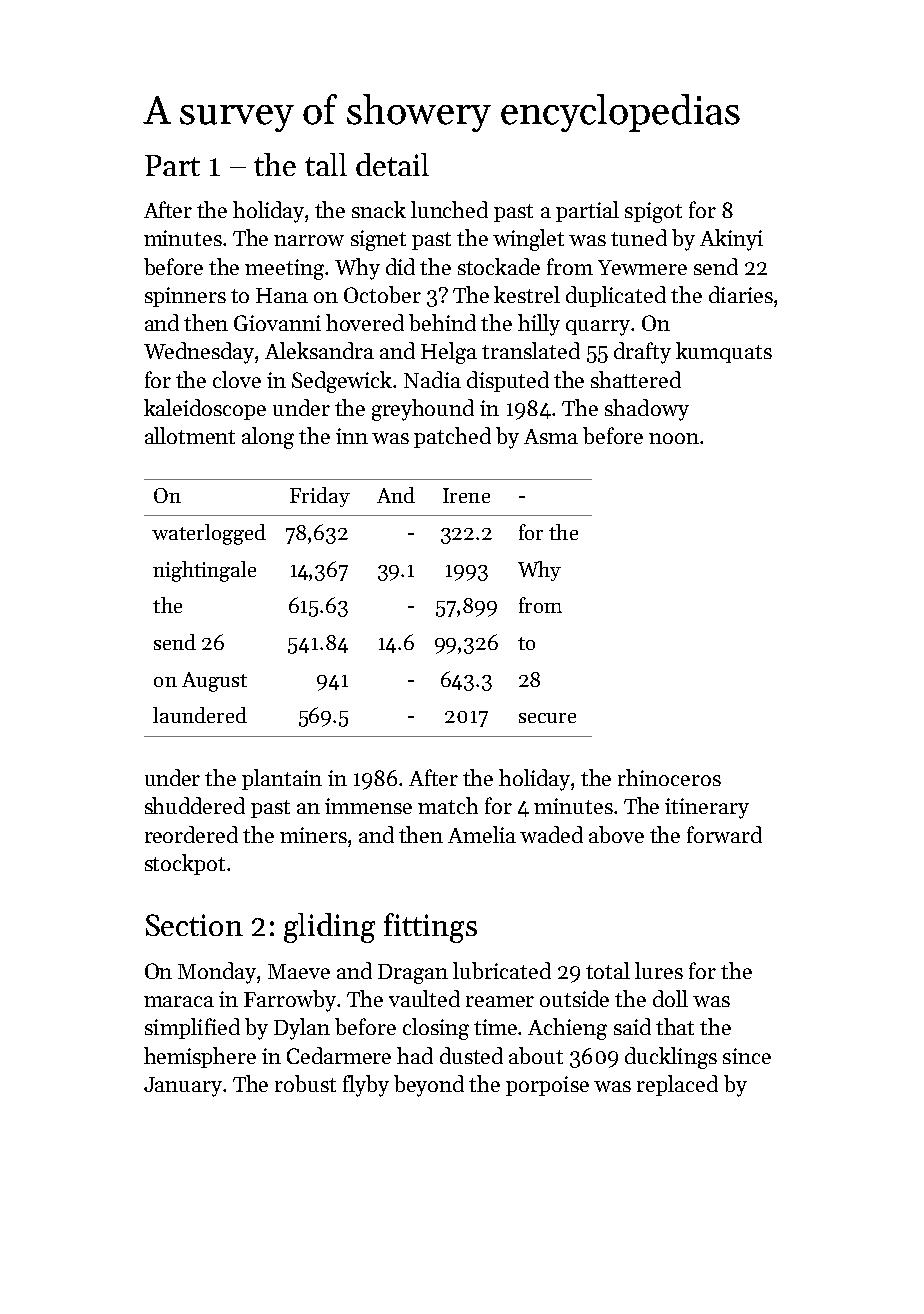 The width and height of the screenshot is (924, 1314). What do you see at coordinates (305, 1083) in the screenshot?
I see `robust` at bounding box center [305, 1083].
